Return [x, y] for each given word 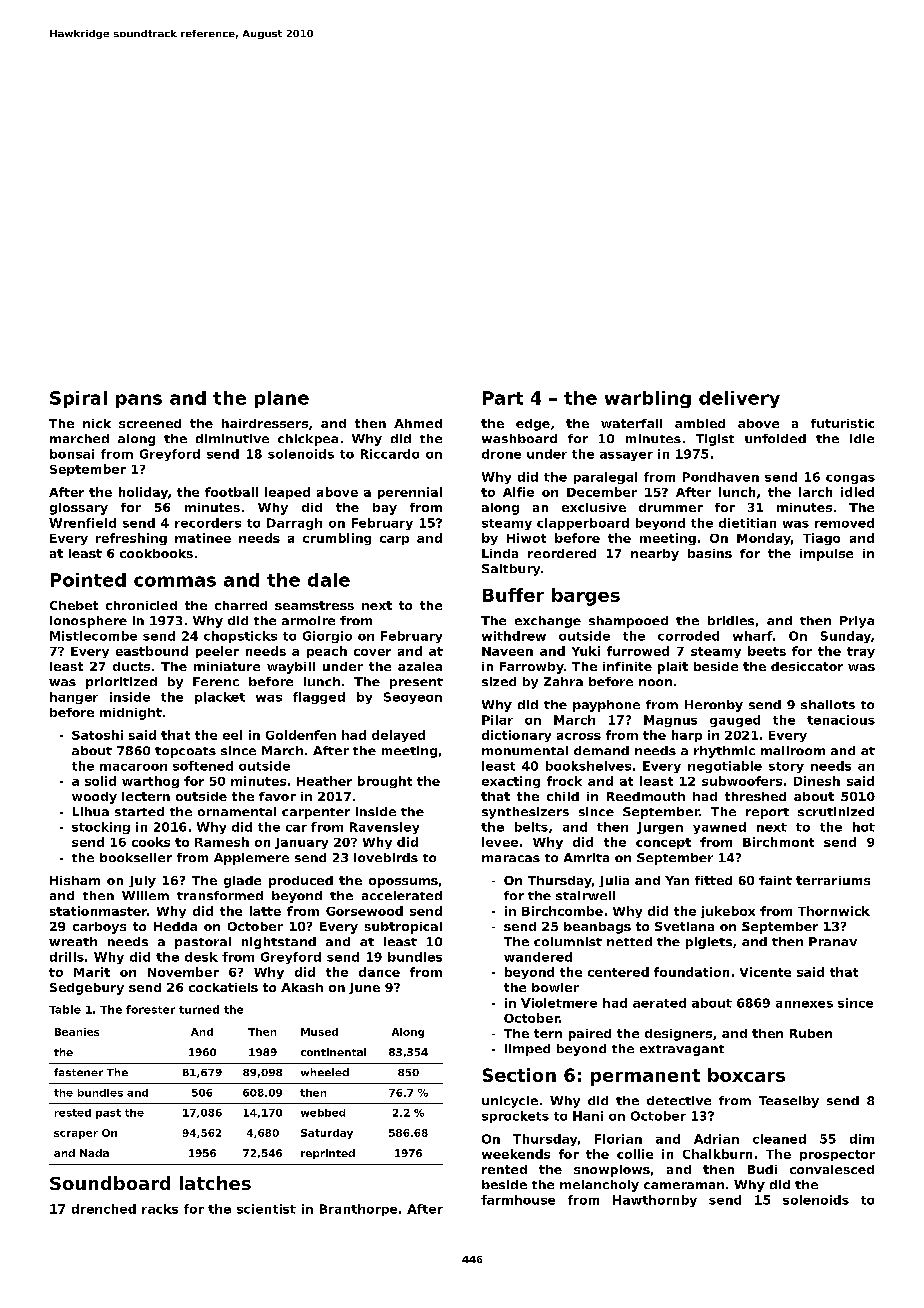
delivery [739, 399]
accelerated [402, 895]
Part [503, 398]
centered [618, 972]
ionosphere [88, 622]
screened [150, 423]
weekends [516, 1154]
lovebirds [386, 857]
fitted [713, 880]
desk [201, 957]
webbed [323, 1113]
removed [844, 523]
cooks [151, 842]
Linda [500, 553]
